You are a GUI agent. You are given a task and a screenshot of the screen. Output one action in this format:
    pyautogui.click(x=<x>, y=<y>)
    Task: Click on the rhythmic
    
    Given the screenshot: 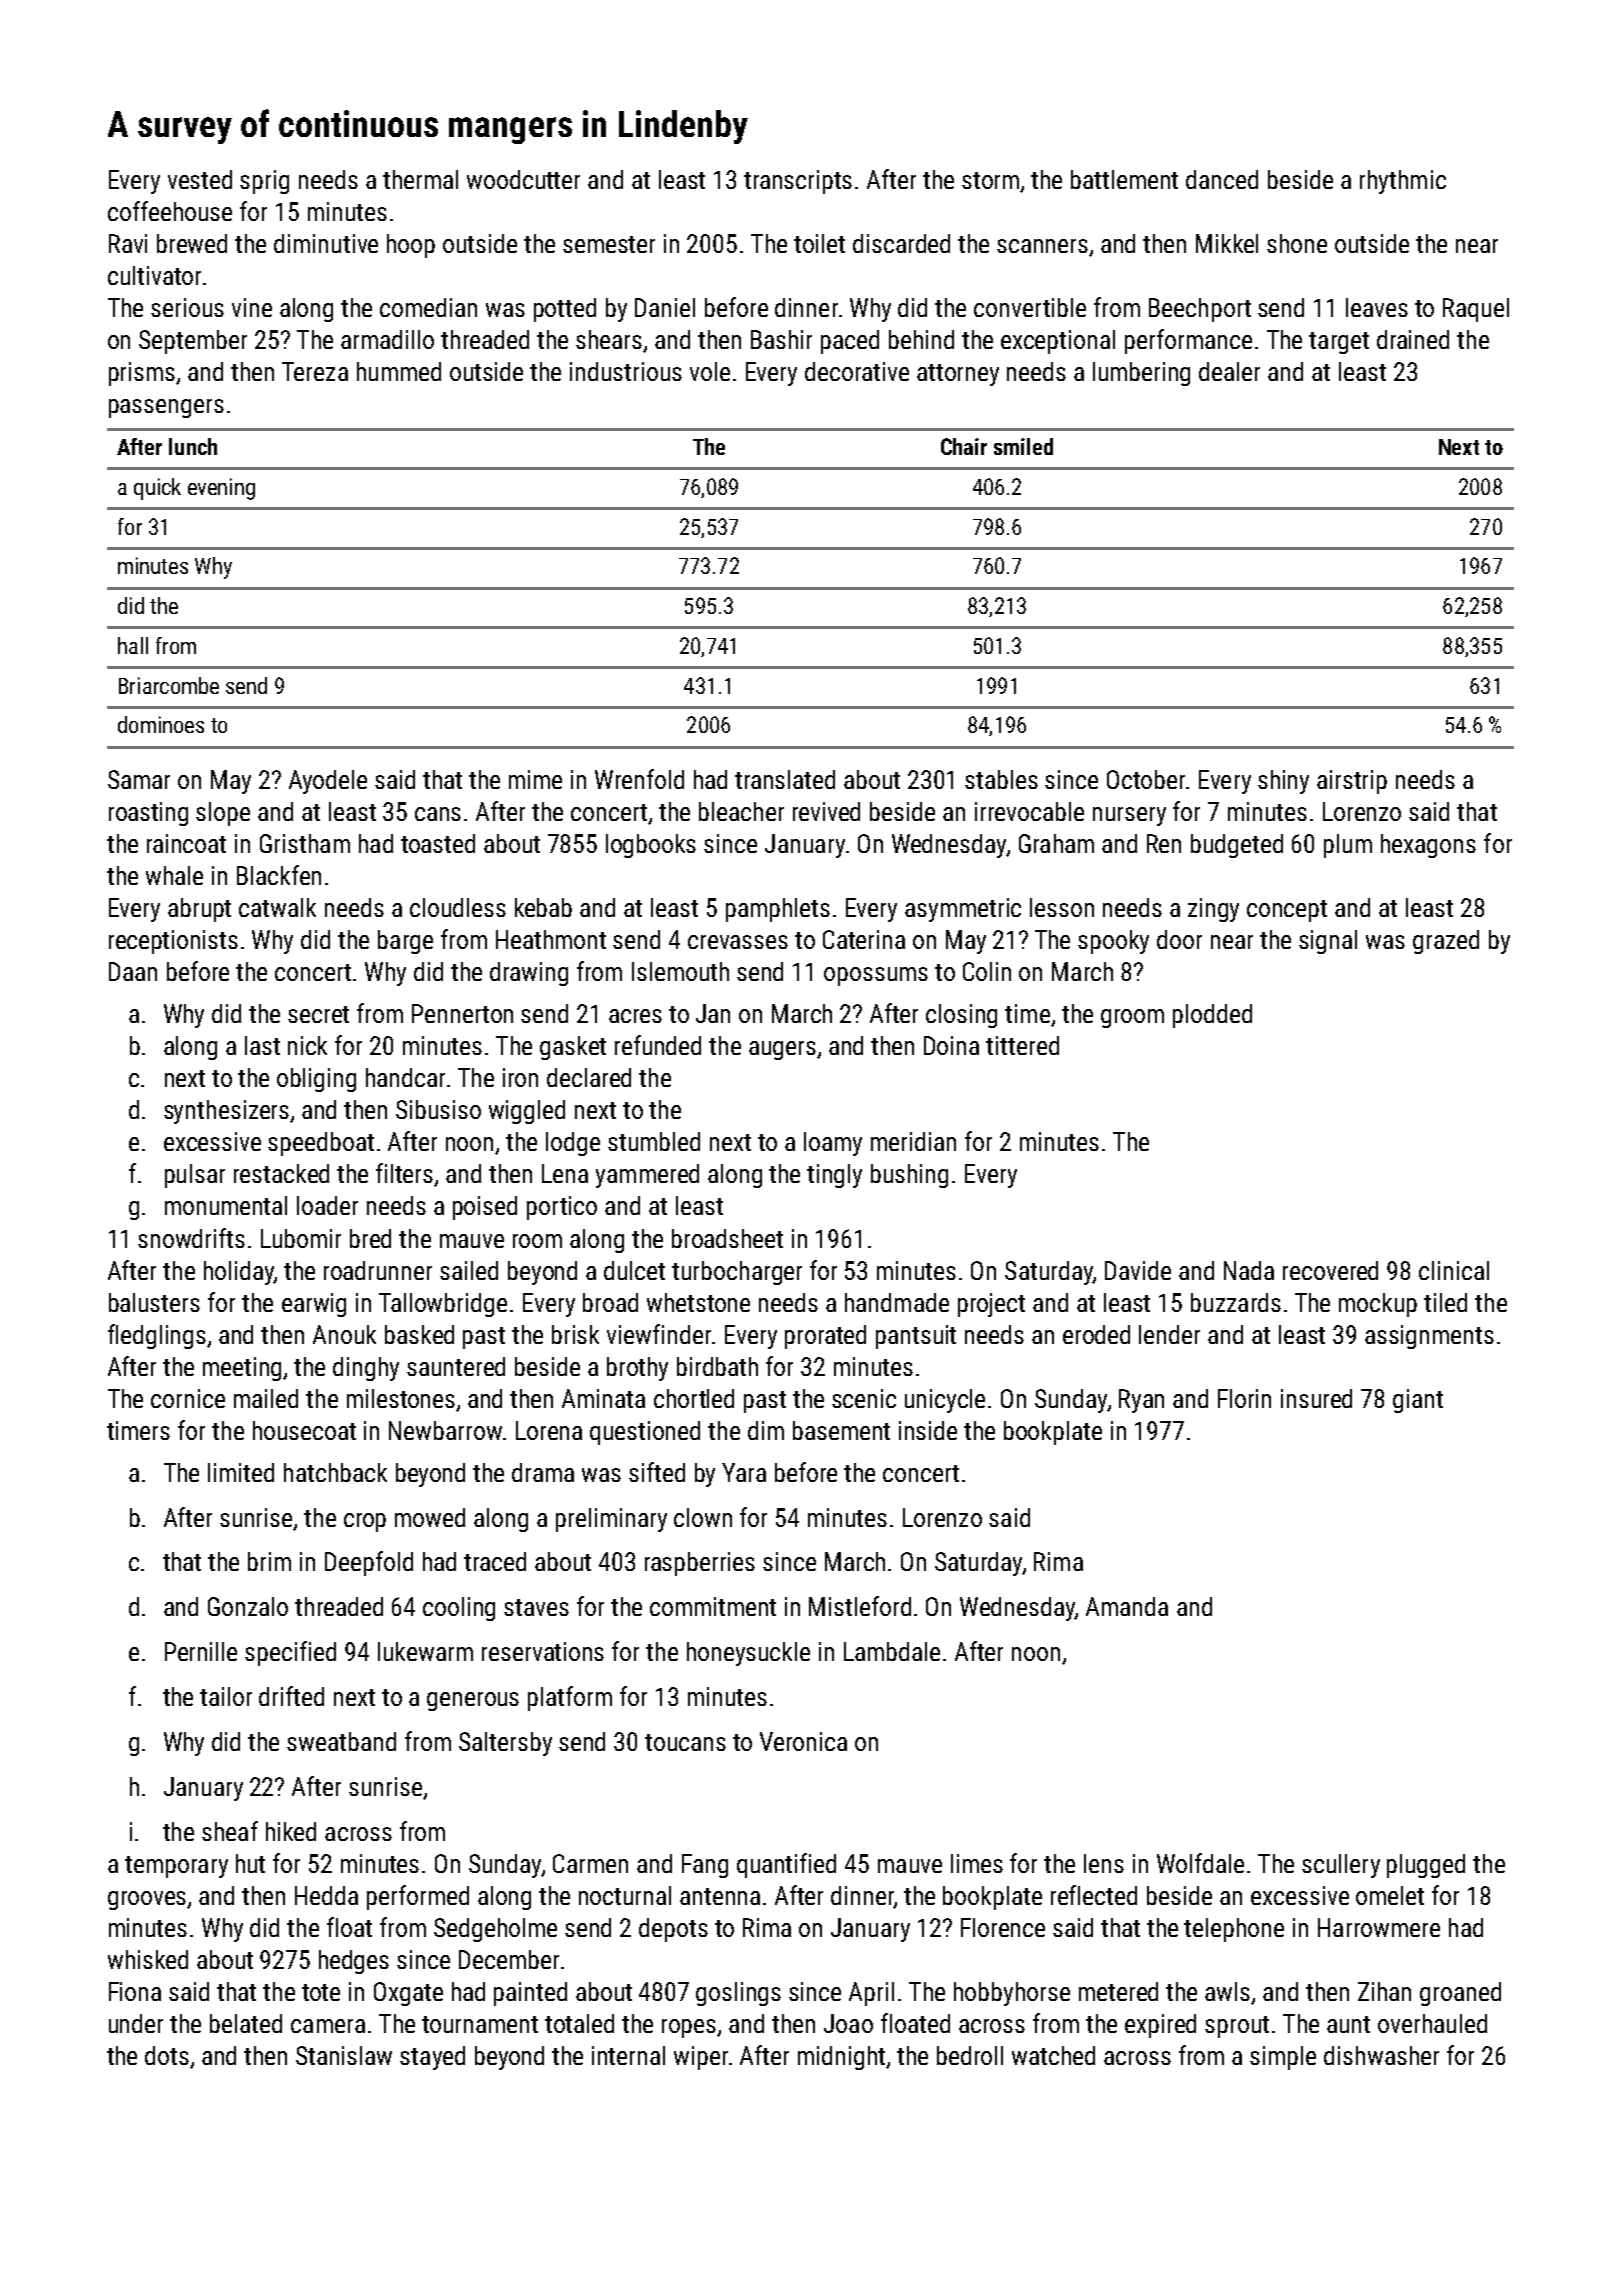 What is the action you would take?
    pyautogui.click(x=1403, y=182)
